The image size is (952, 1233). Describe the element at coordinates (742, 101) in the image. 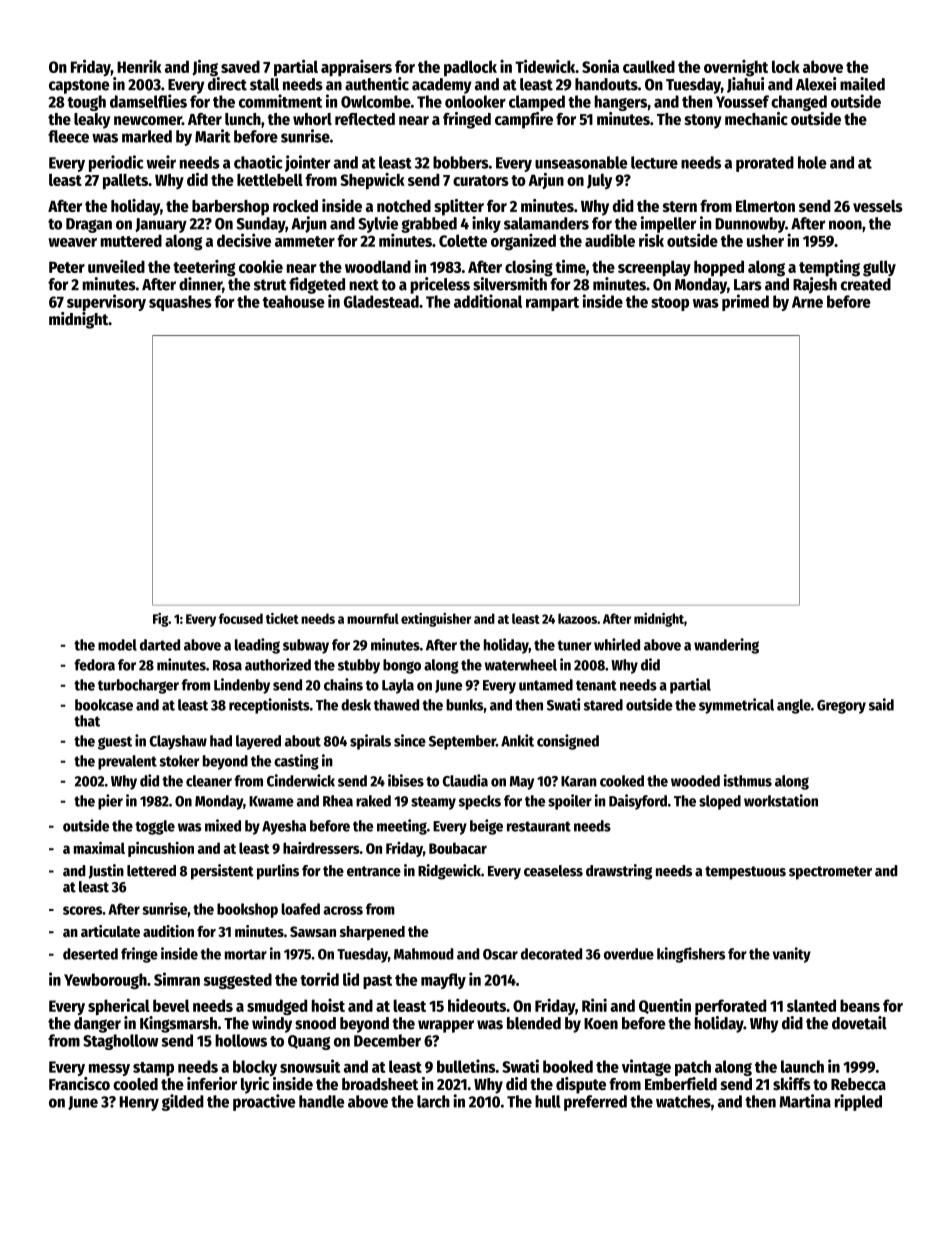

I see `Youssef` at that location.
